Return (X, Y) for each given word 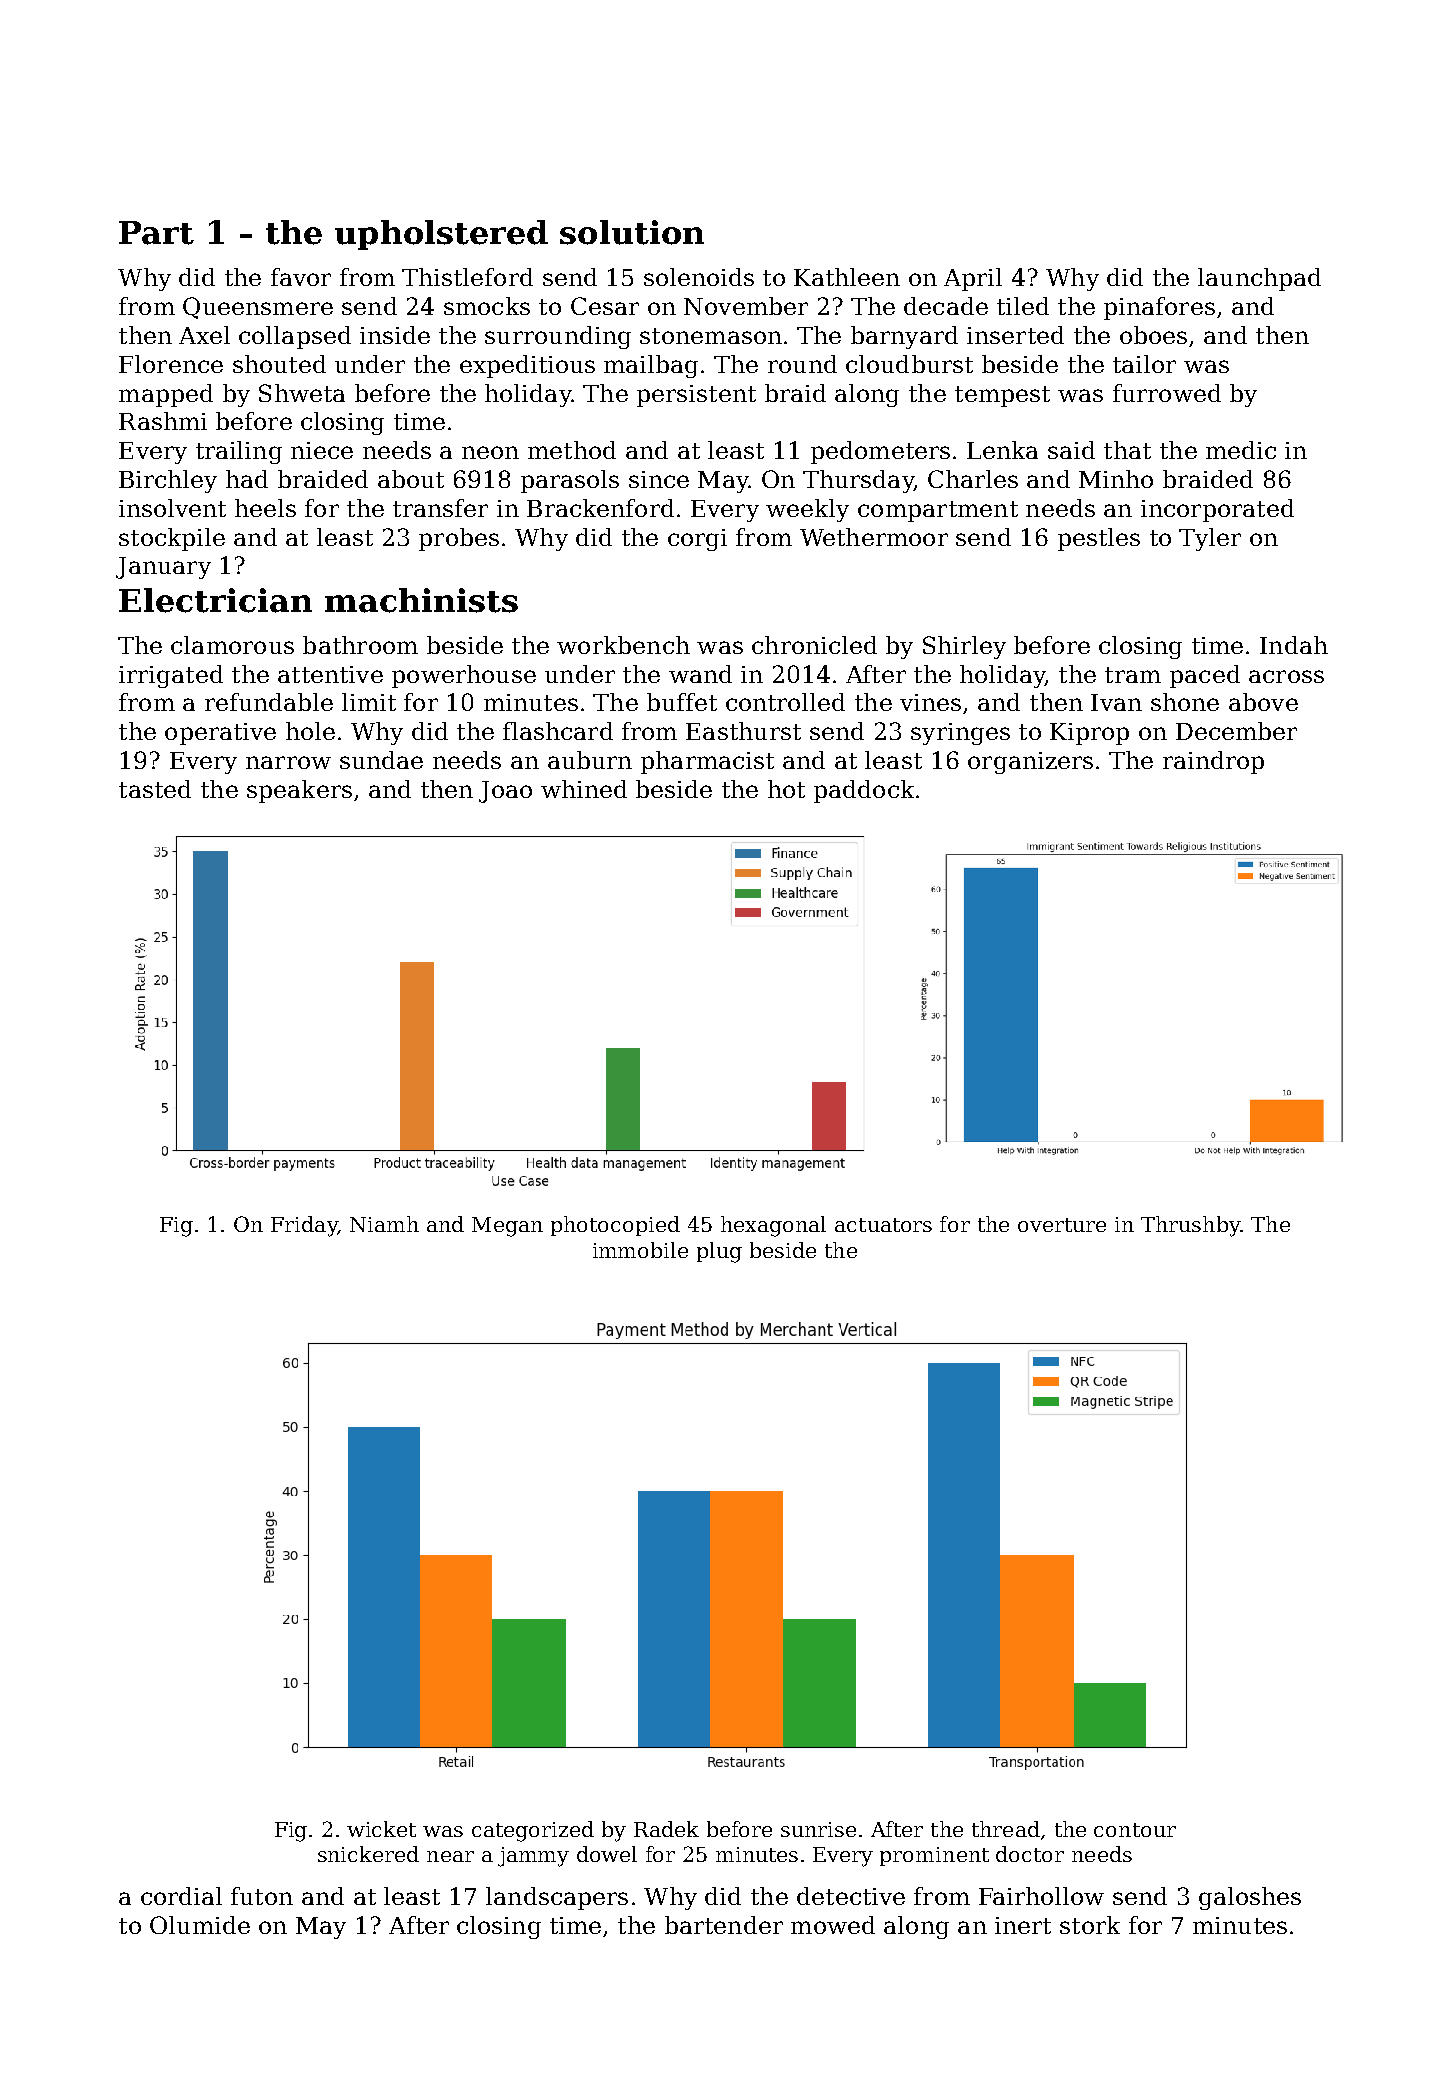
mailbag (651, 366)
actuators (883, 1225)
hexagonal (773, 1226)
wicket (381, 1829)
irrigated (171, 676)
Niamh (384, 1224)
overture (1062, 1225)
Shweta (302, 393)
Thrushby (1190, 1226)
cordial (181, 1896)
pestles (1099, 539)
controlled (785, 702)
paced (1205, 676)
